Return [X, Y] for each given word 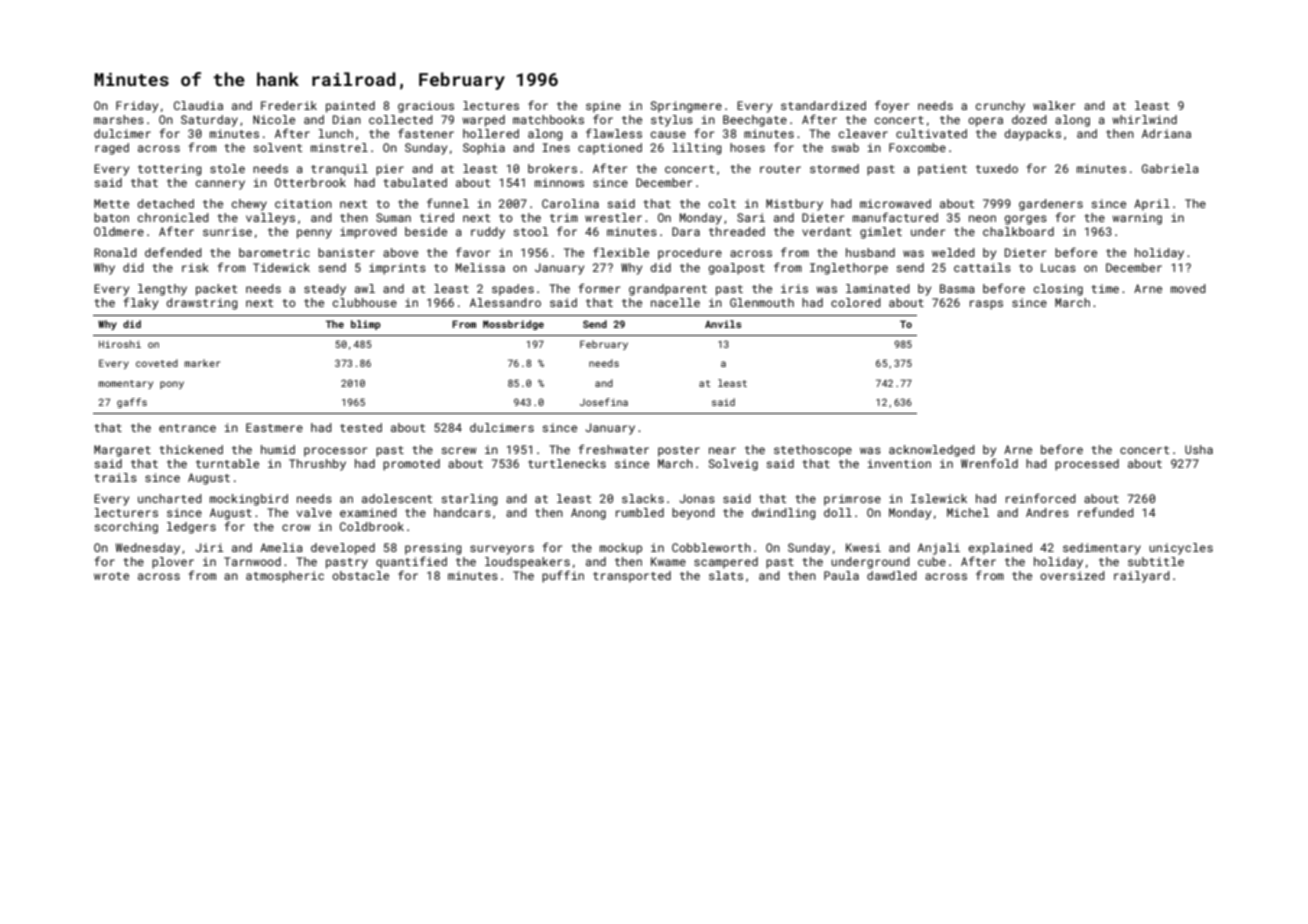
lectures [491, 105]
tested [361, 427]
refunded [1106, 512]
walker [1054, 105]
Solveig [733, 465]
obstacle [360, 575]
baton [111, 217]
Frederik [289, 105]
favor [473, 252]
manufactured [895, 217]
